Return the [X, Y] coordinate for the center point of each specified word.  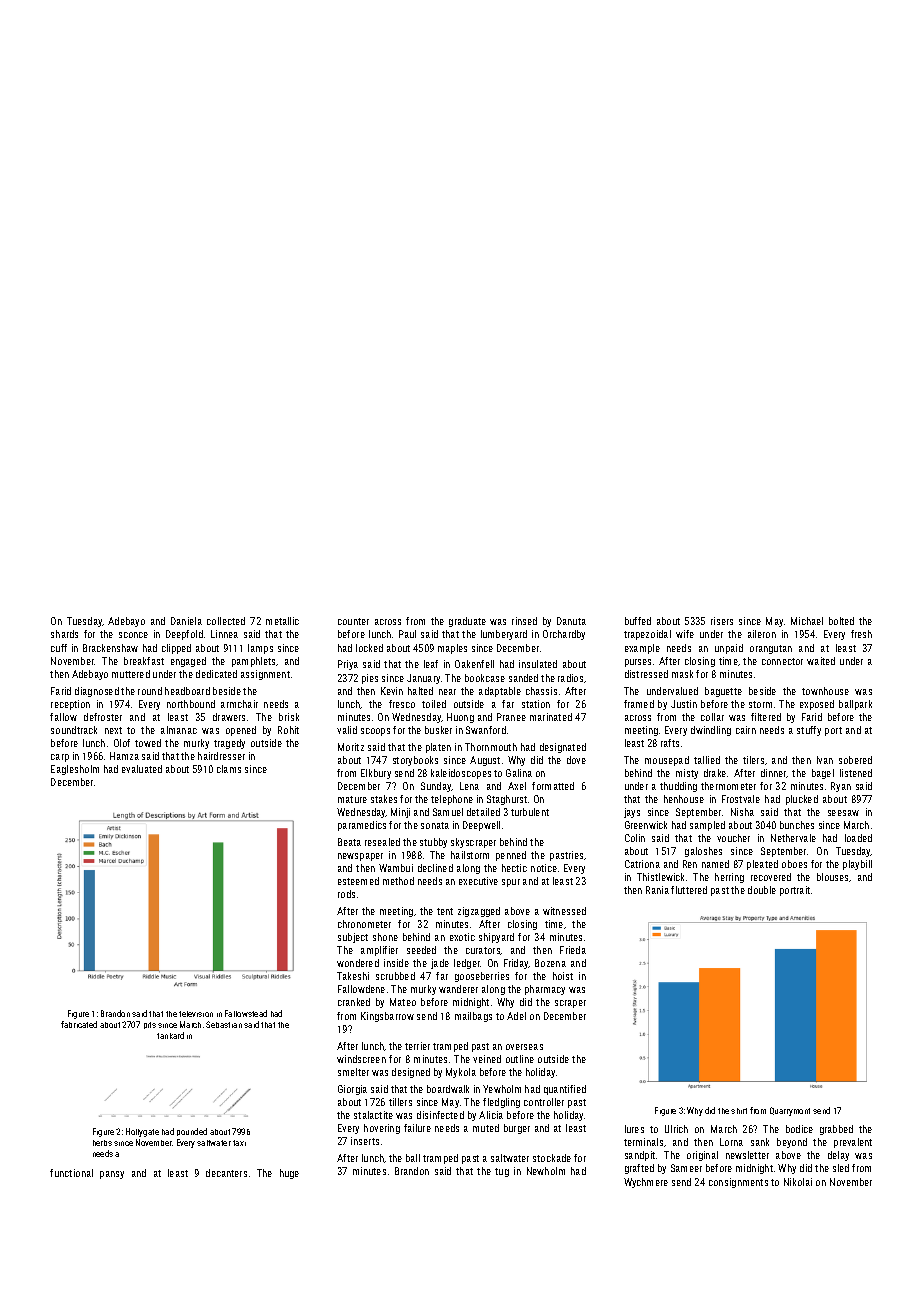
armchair [239, 704]
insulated [538, 664]
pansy [112, 1175]
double [762, 890]
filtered [766, 717]
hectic [514, 868]
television [196, 1014]
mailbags [473, 1017]
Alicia [491, 1115]
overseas [524, 1047]
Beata [349, 842]
